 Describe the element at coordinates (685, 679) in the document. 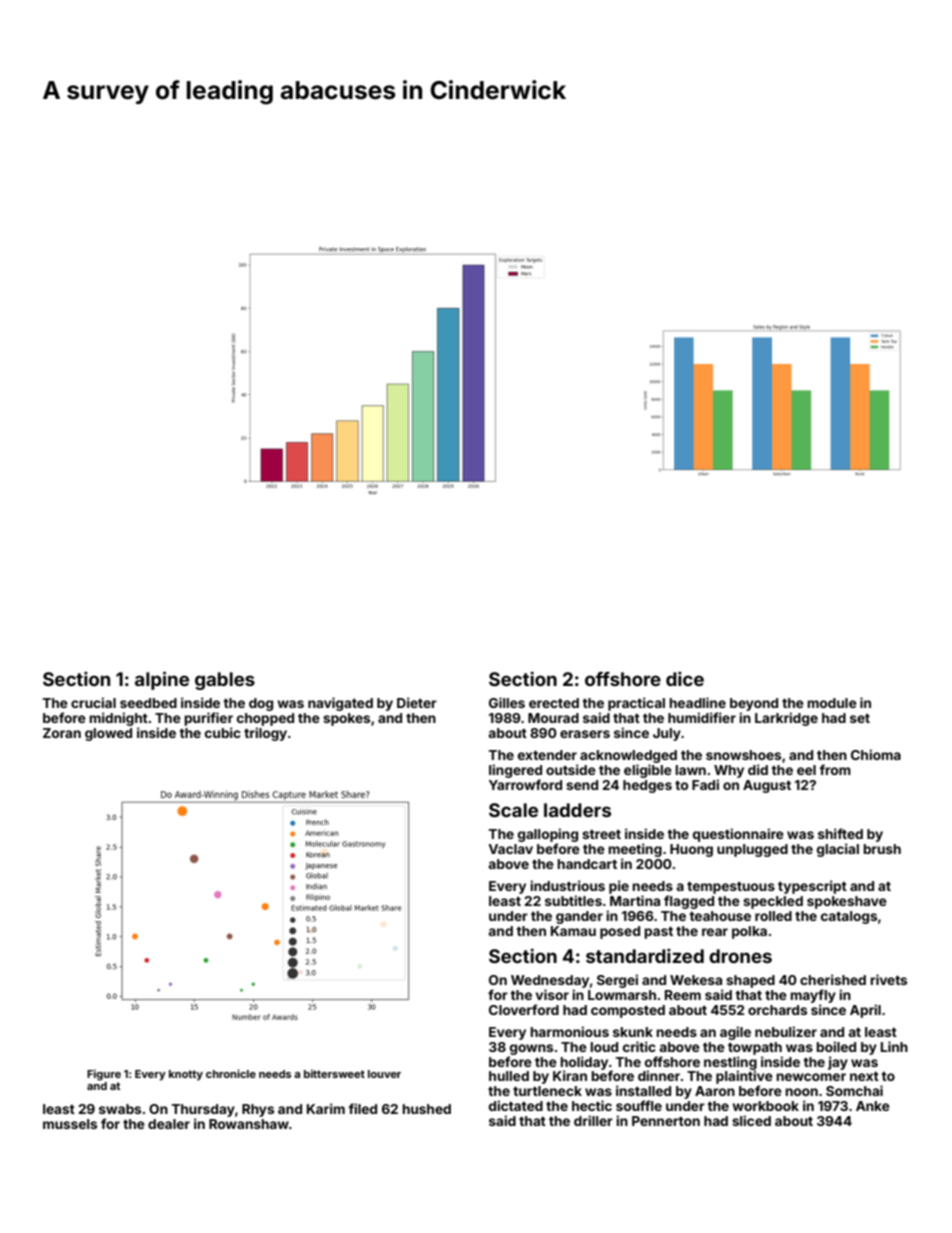

I see `dice` at that location.
